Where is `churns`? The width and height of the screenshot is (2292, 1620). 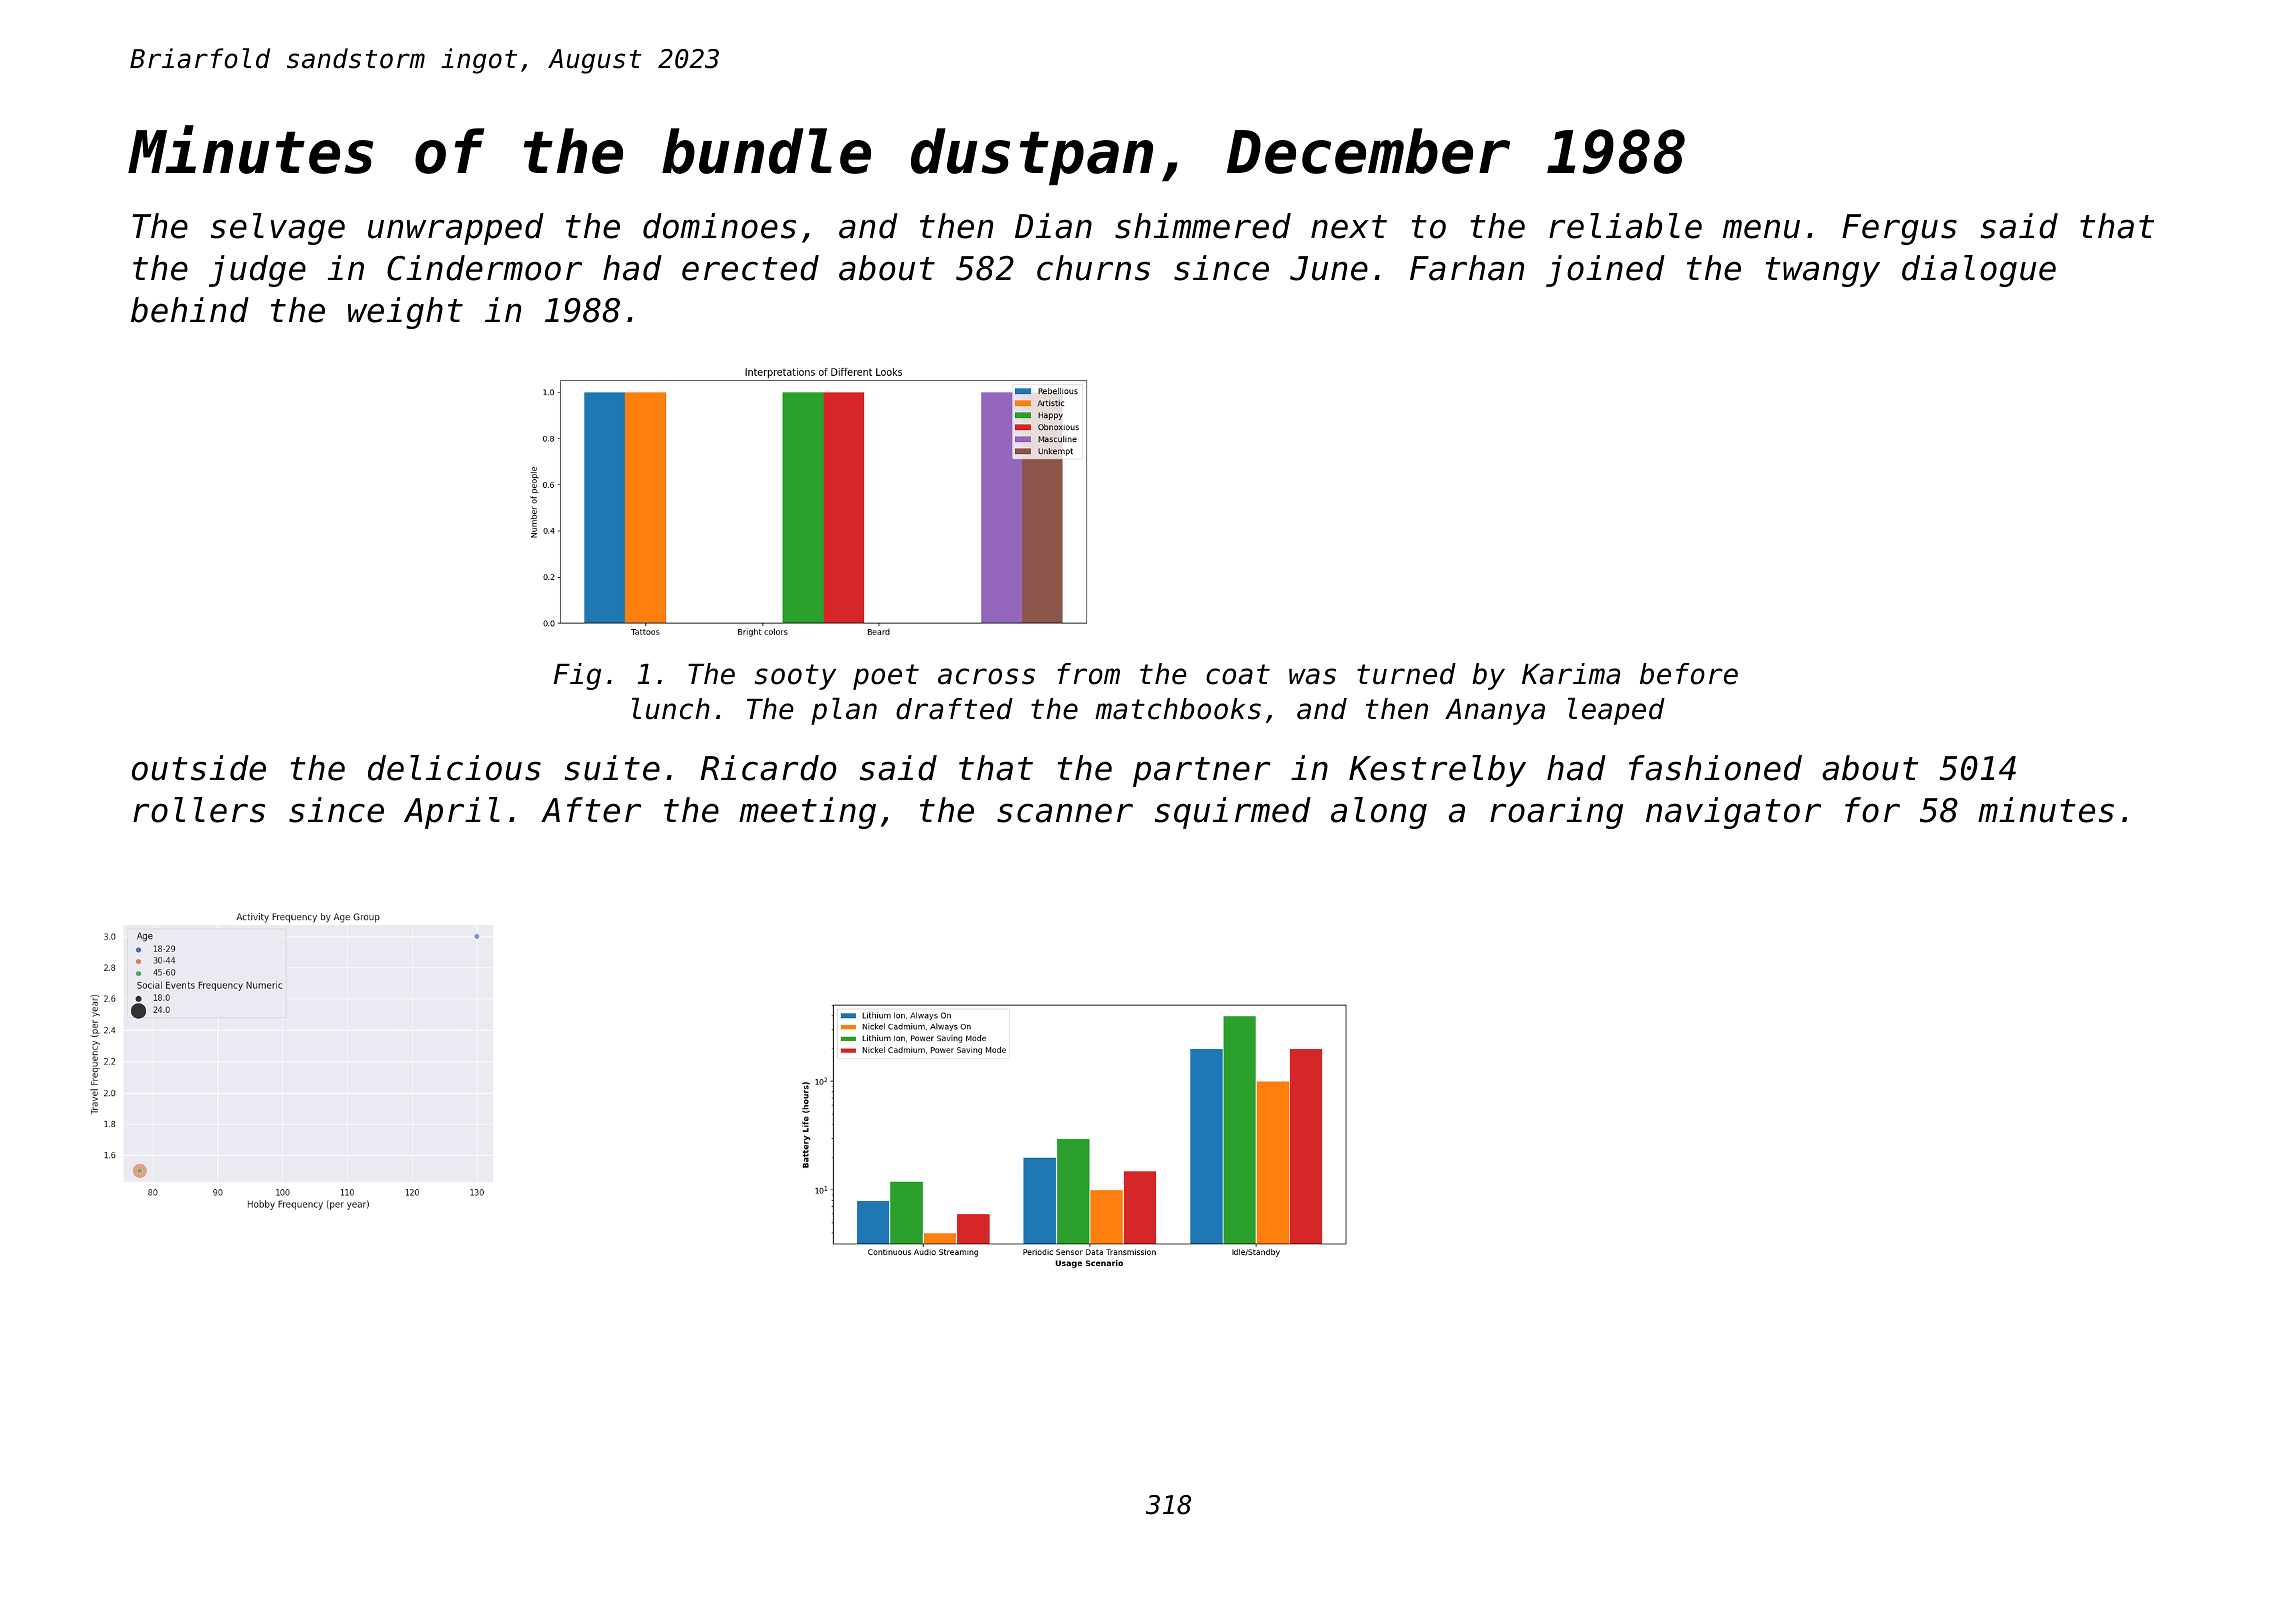 churns is located at coordinates (1093, 268).
